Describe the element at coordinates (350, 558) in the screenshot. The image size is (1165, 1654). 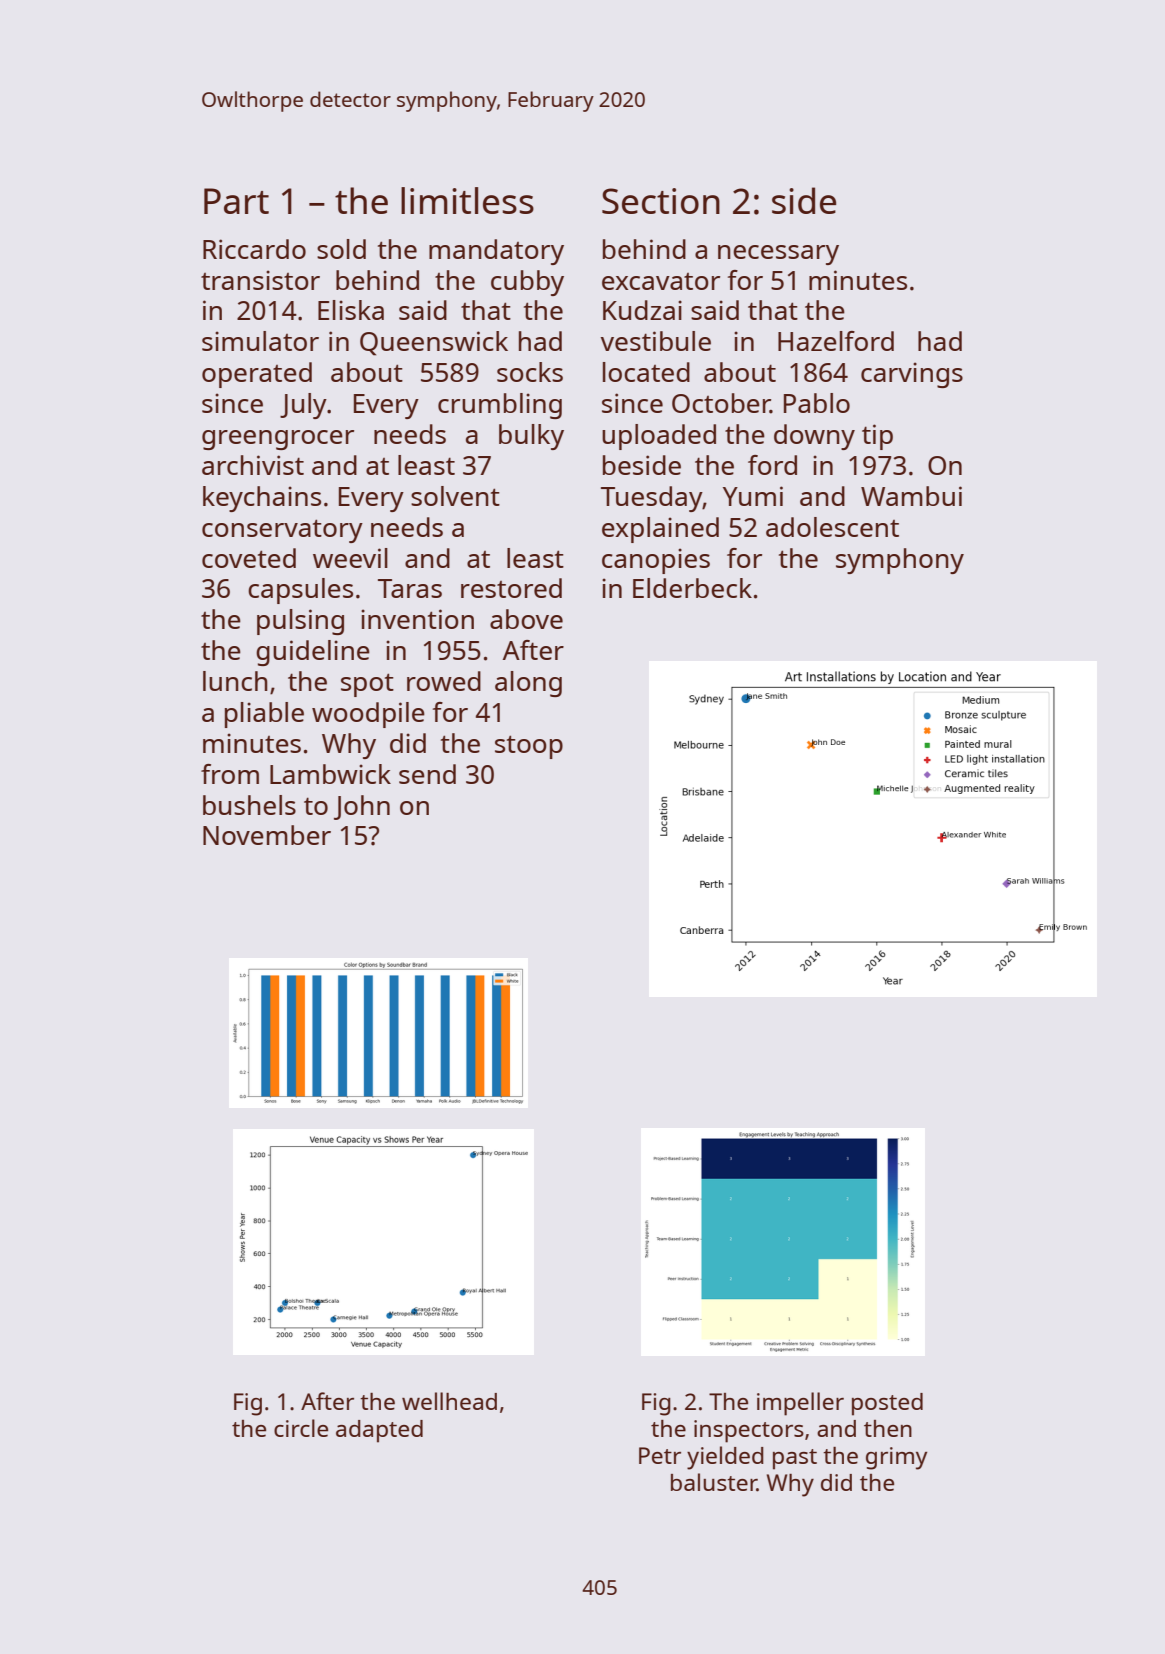
I see `weevil` at that location.
